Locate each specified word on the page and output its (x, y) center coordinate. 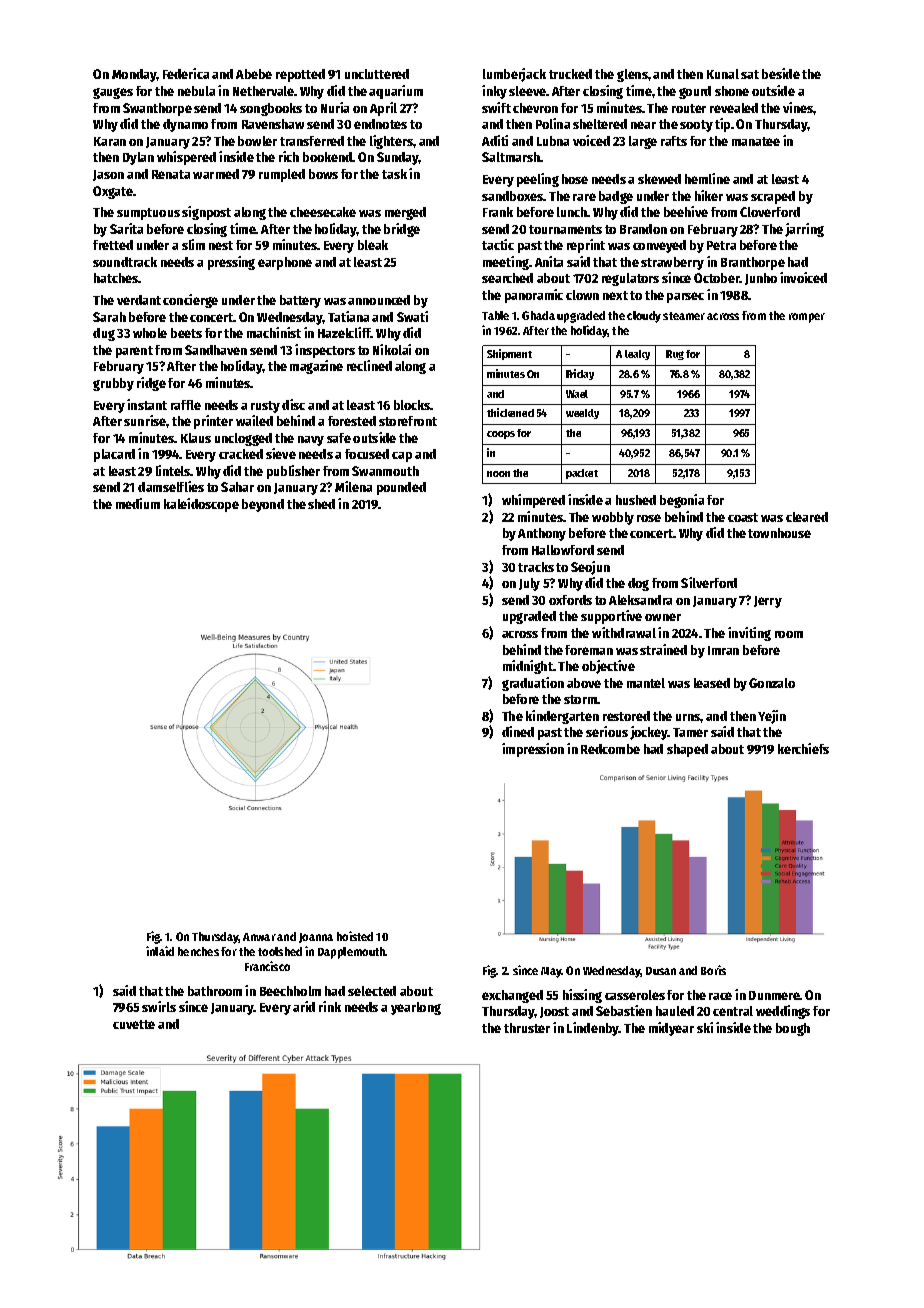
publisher (293, 472)
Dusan (661, 971)
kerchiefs (803, 748)
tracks (536, 567)
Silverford (709, 582)
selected (372, 991)
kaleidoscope (201, 505)
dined (518, 731)
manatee (756, 141)
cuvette (134, 1024)
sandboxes (513, 196)
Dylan (138, 158)
